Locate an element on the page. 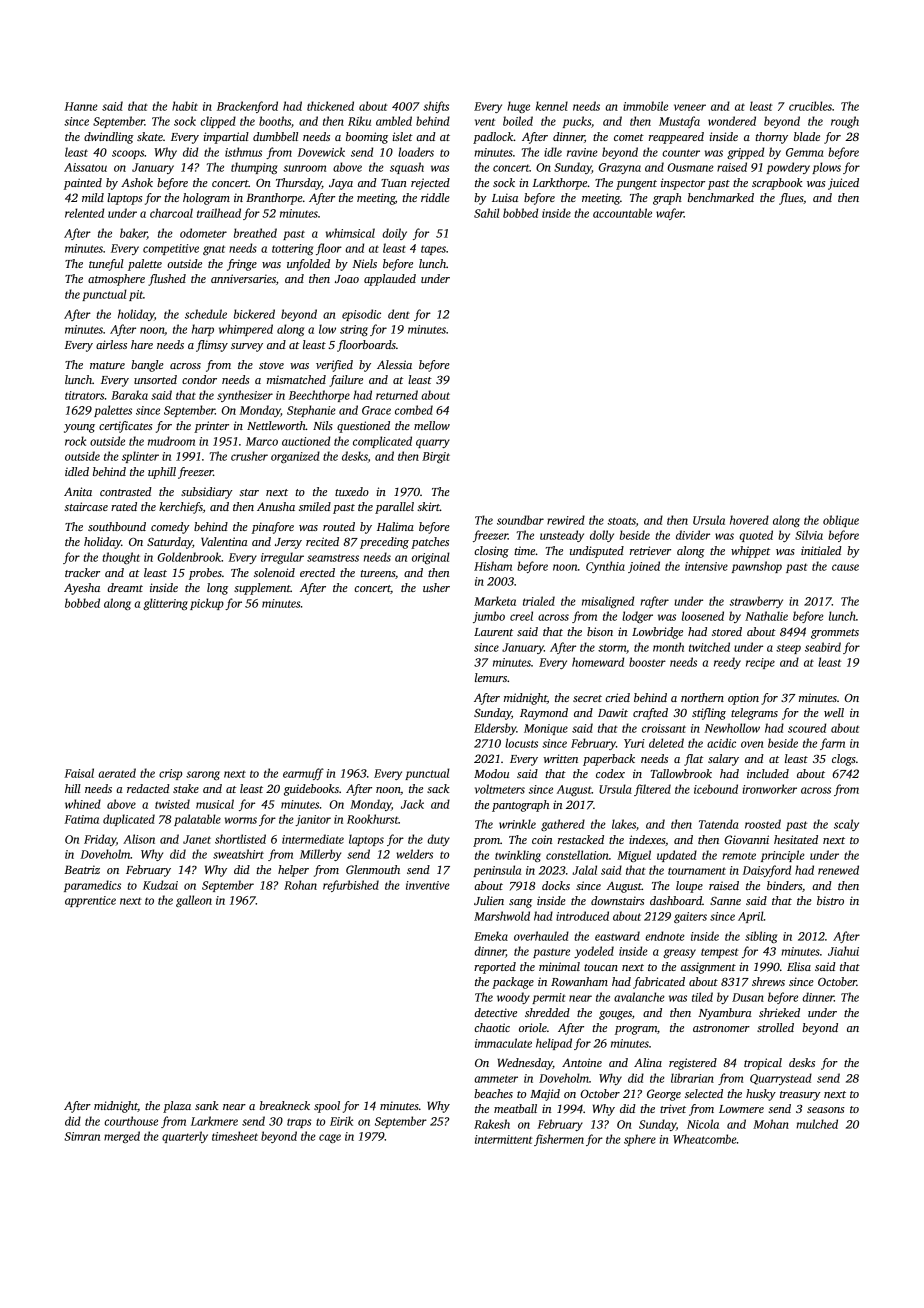  pickup is located at coordinates (207, 604).
